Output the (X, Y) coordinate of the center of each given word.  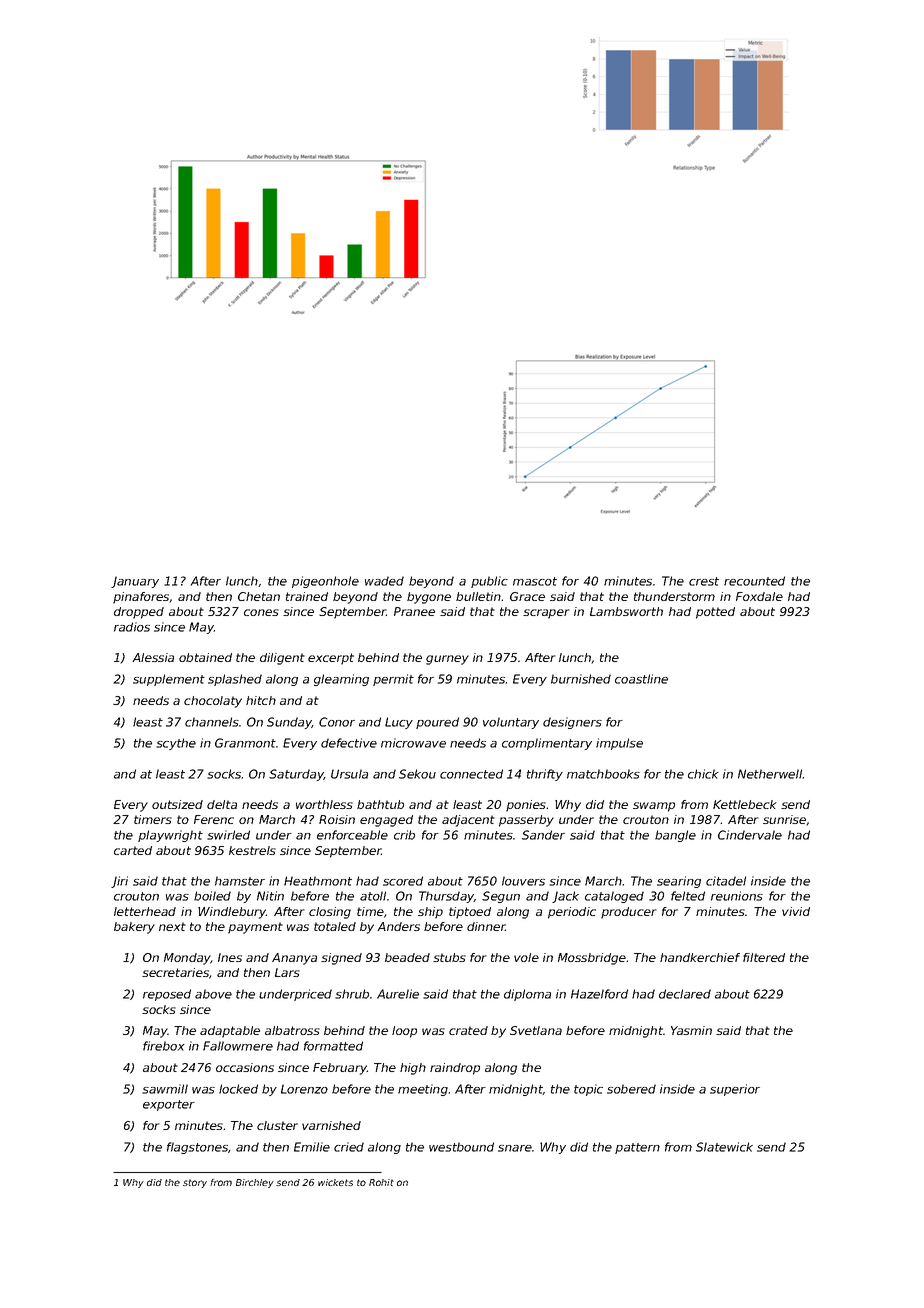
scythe (176, 744)
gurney (447, 660)
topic (588, 1090)
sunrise (784, 819)
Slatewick (724, 1147)
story (195, 1183)
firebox (163, 1046)
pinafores (141, 598)
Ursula (349, 774)
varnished (331, 1125)
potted (715, 613)
